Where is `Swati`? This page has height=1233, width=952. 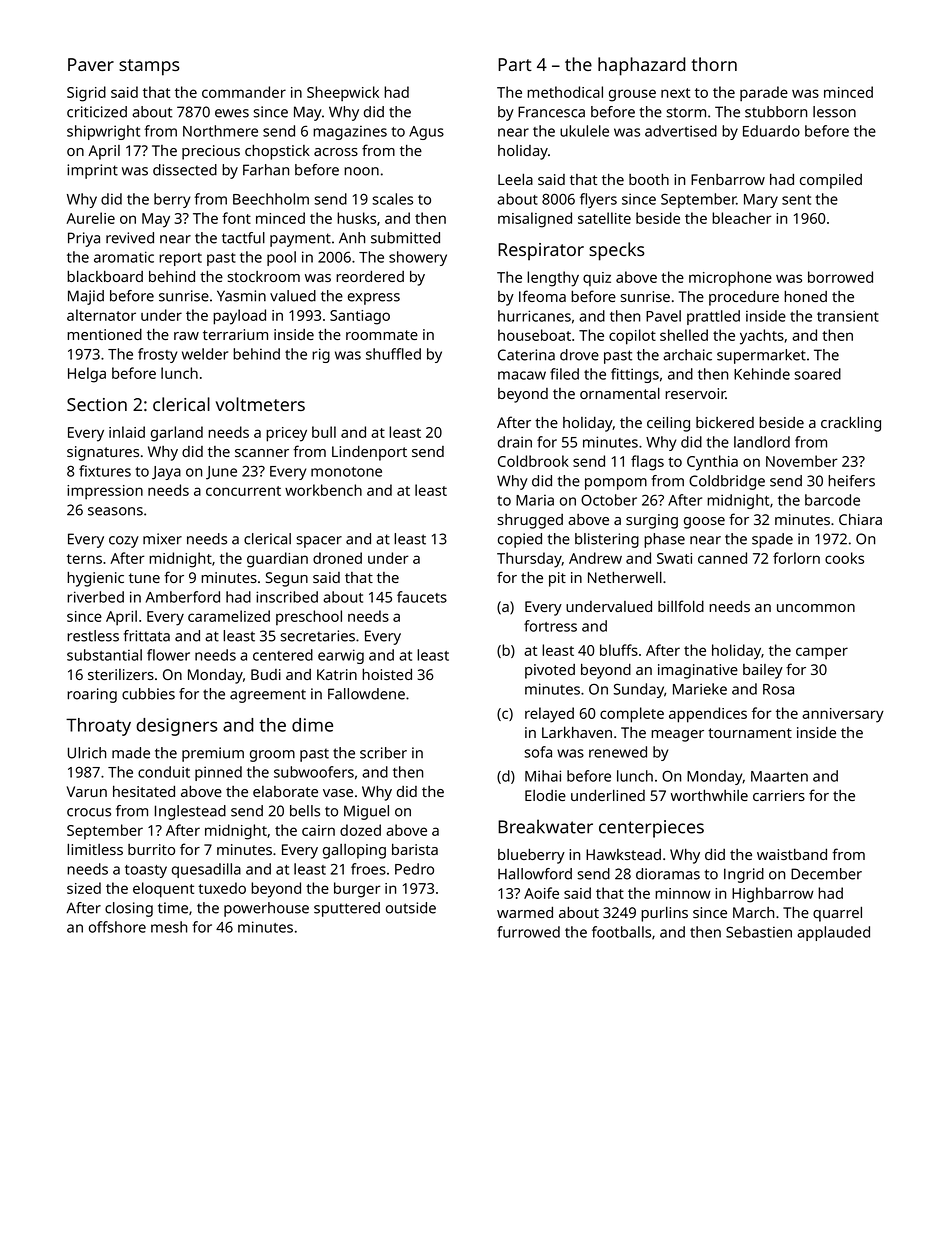
Swati is located at coordinates (674, 558).
